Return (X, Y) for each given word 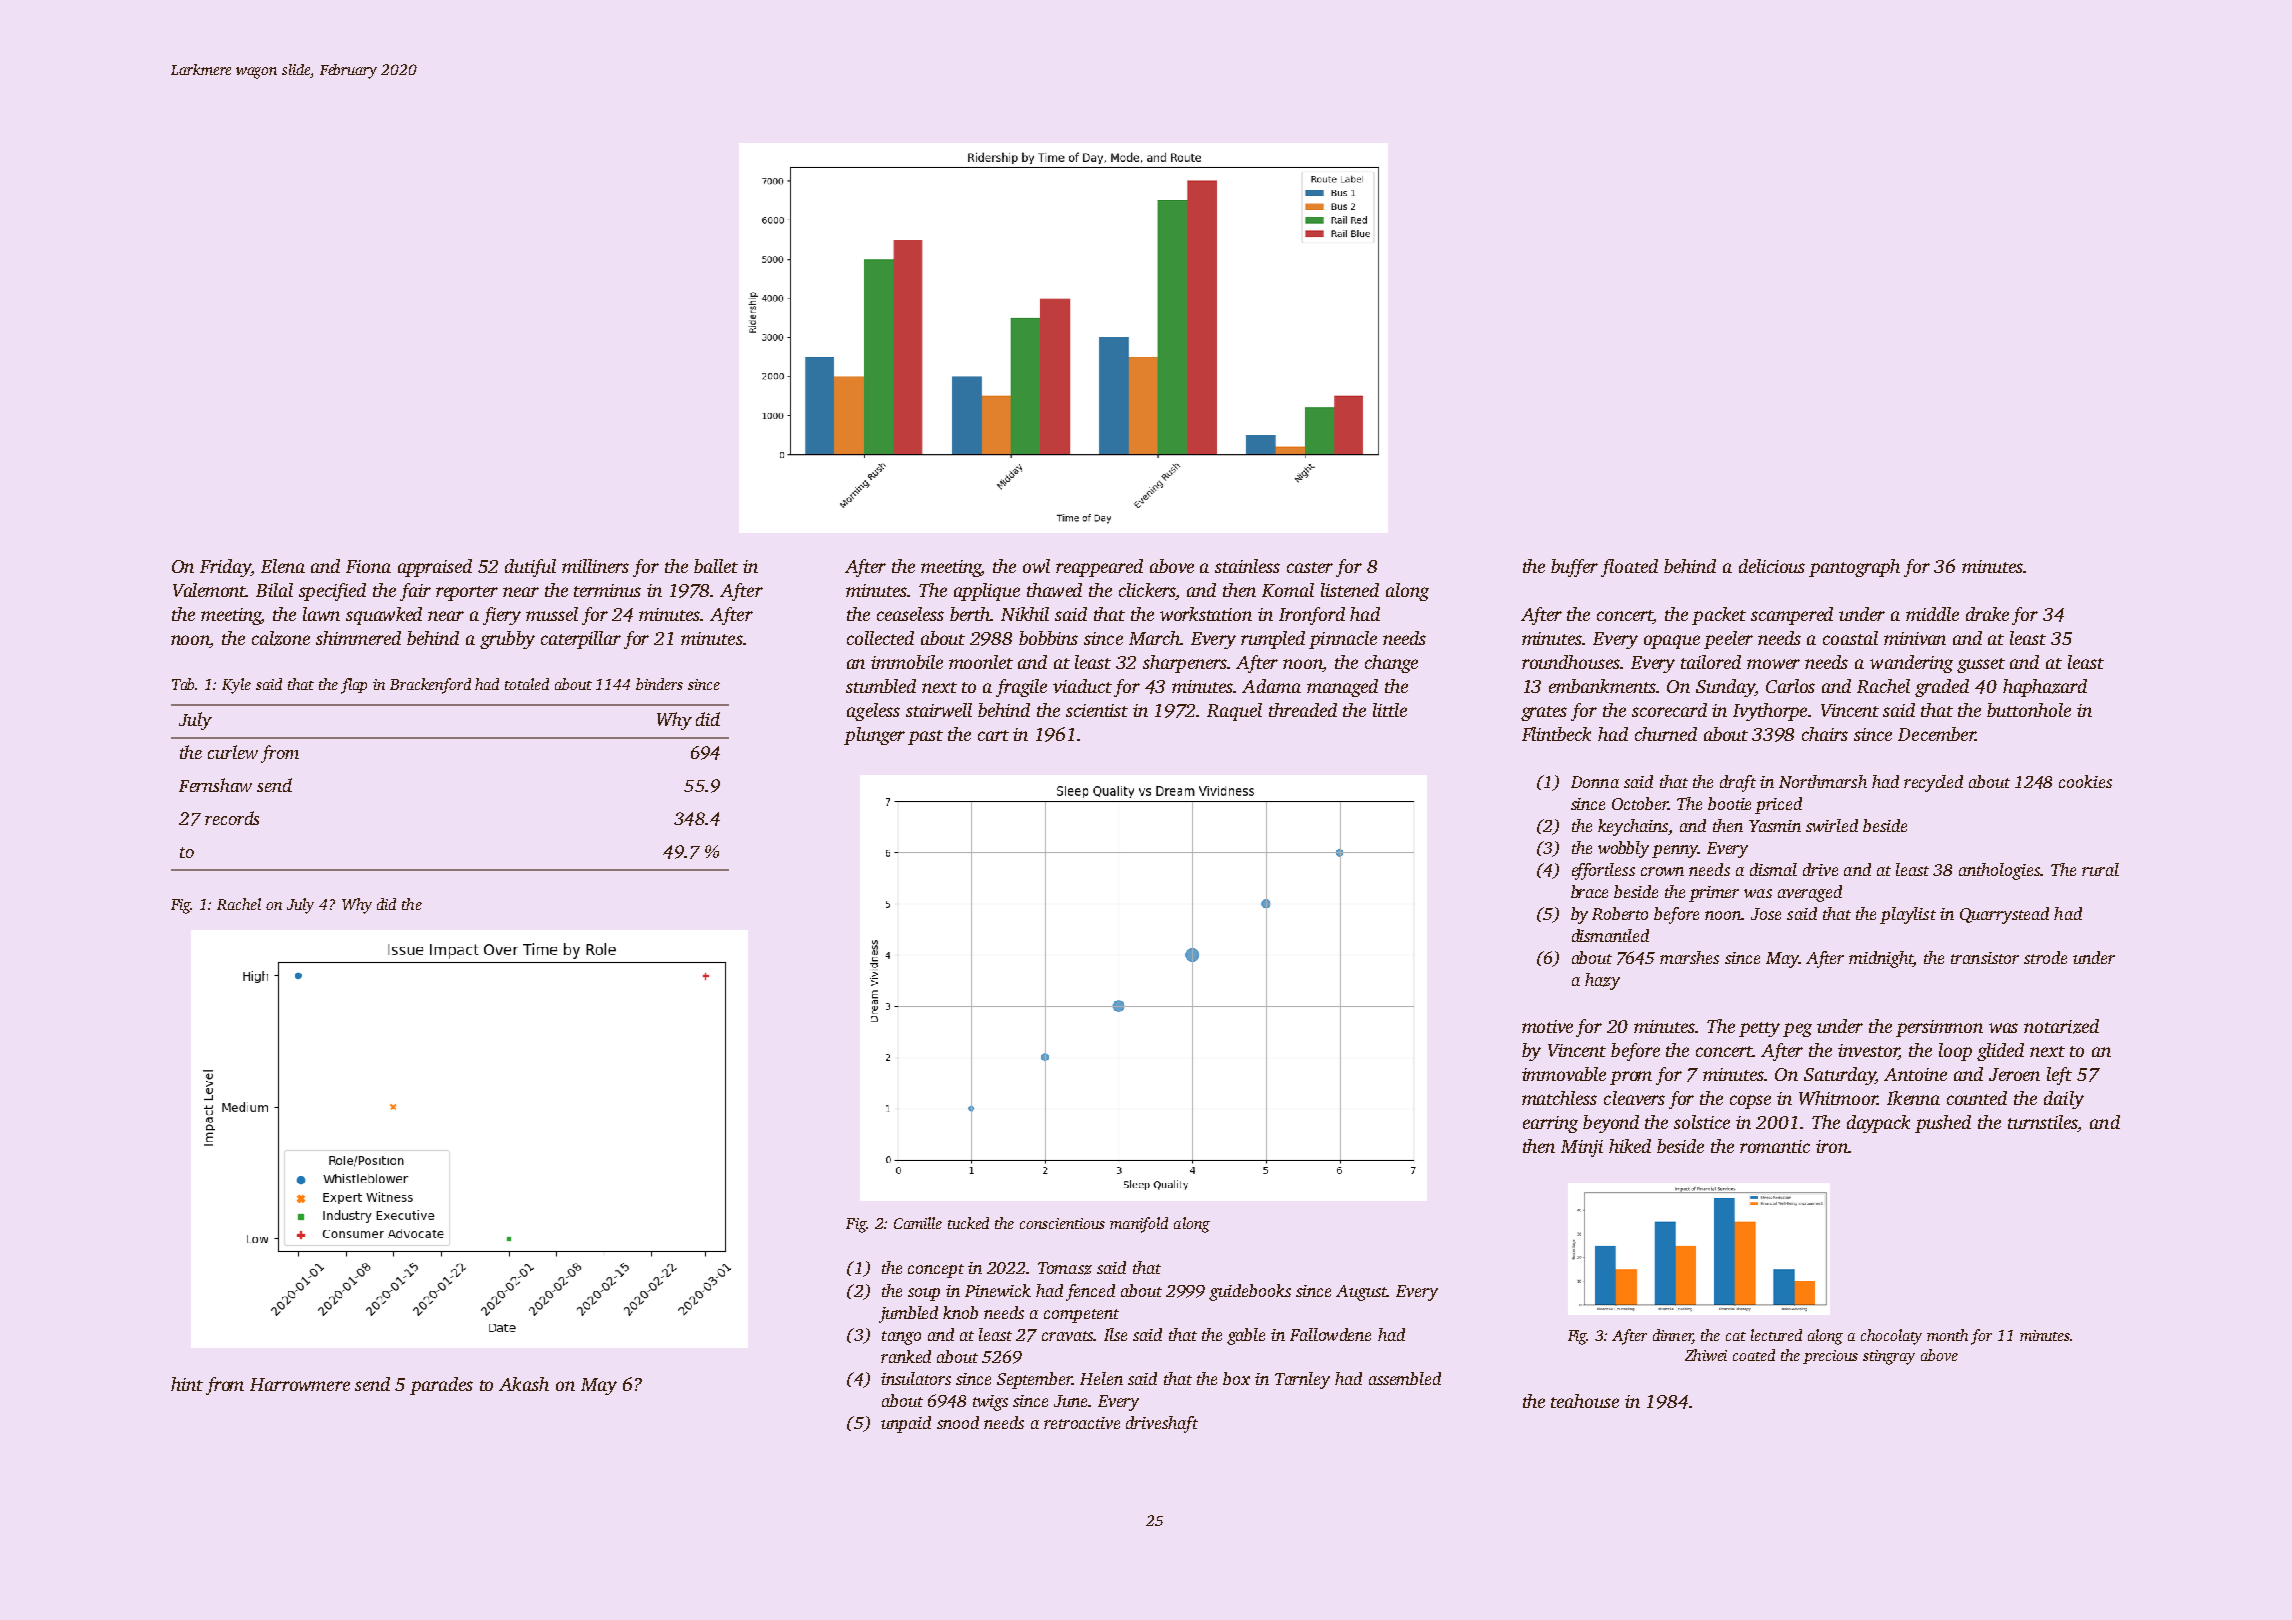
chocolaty (1891, 1337)
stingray (1889, 1357)
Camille (918, 1223)
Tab (184, 684)
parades (441, 1386)
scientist (1097, 710)
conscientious (1062, 1223)
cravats (1068, 1336)
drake (1987, 614)
